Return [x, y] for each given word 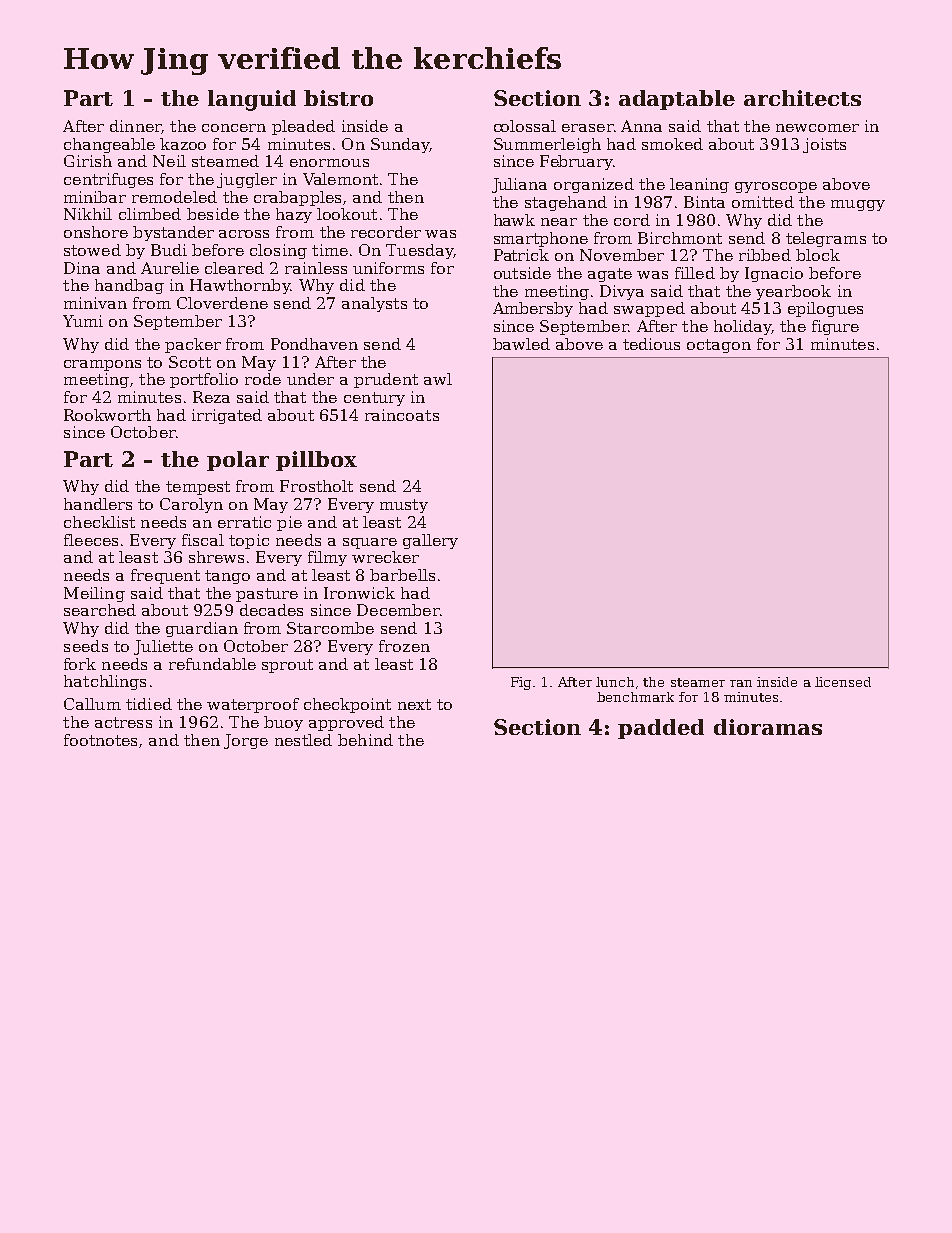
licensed [843, 682]
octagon [719, 346]
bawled [521, 344]
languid [252, 100]
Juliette [163, 647]
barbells [402, 575]
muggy [858, 205]
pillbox [316, 461]
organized [594, 185]
